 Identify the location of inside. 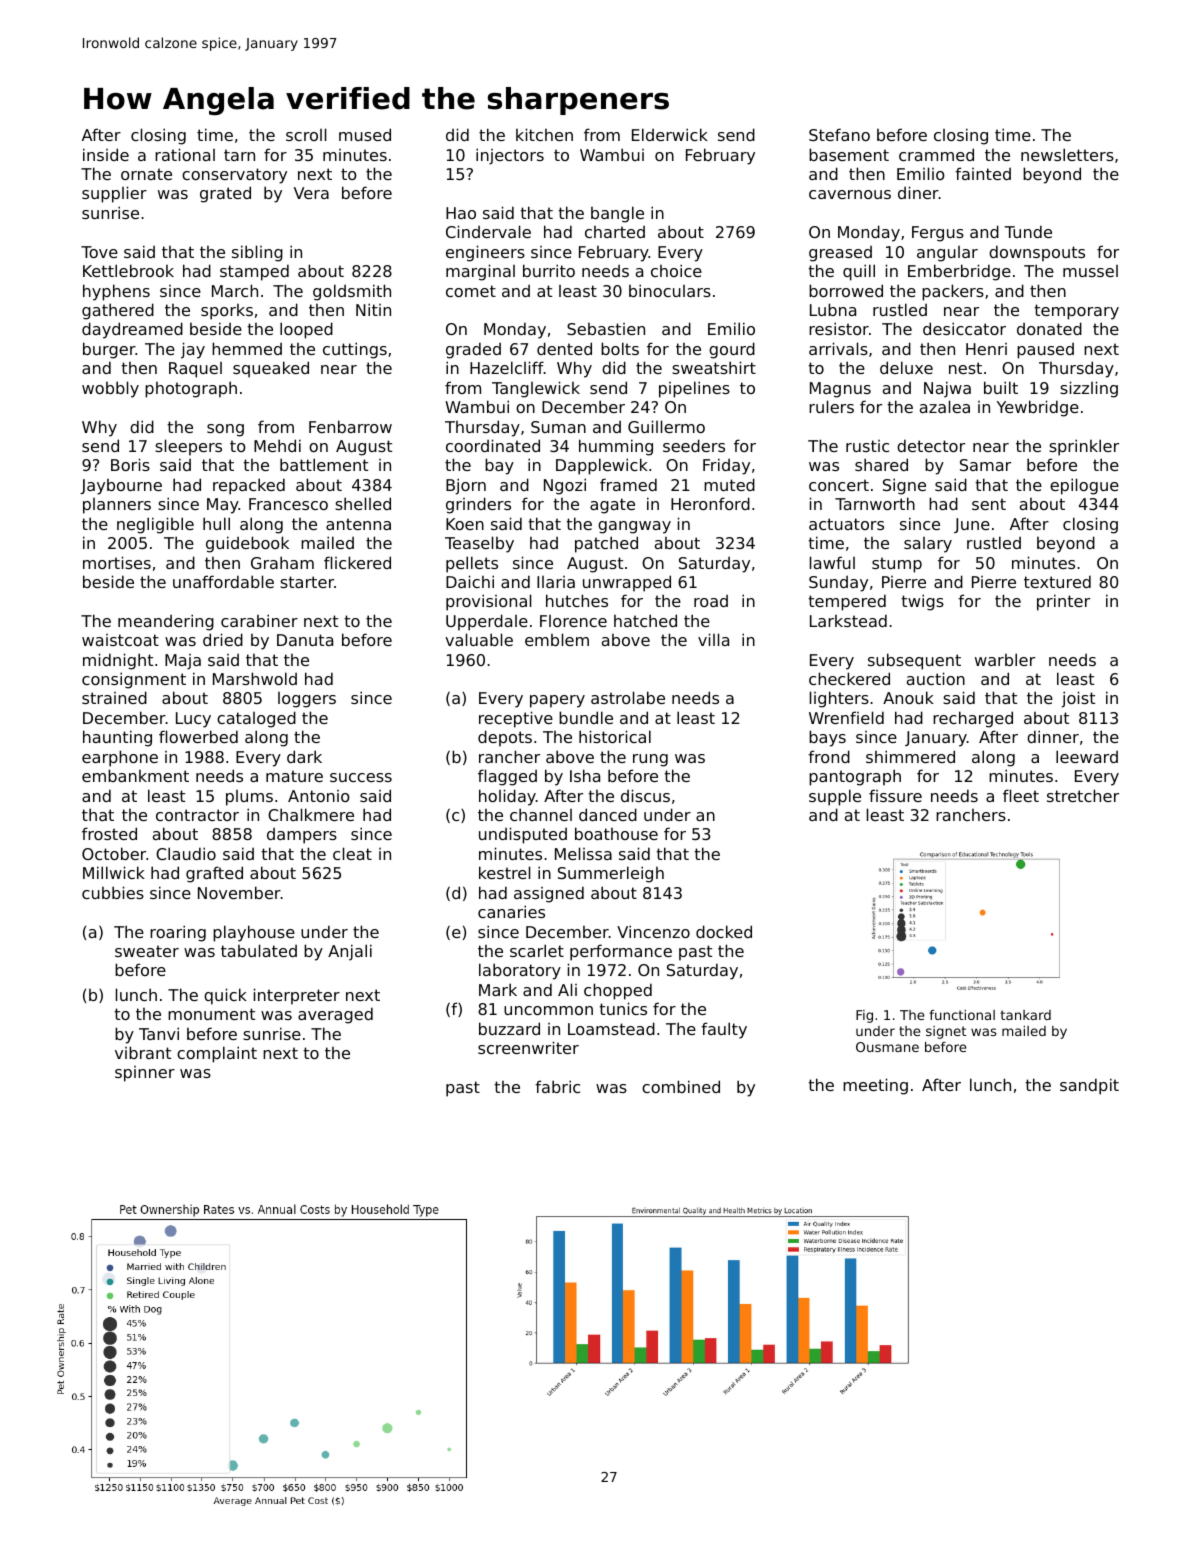
(106, 154).
